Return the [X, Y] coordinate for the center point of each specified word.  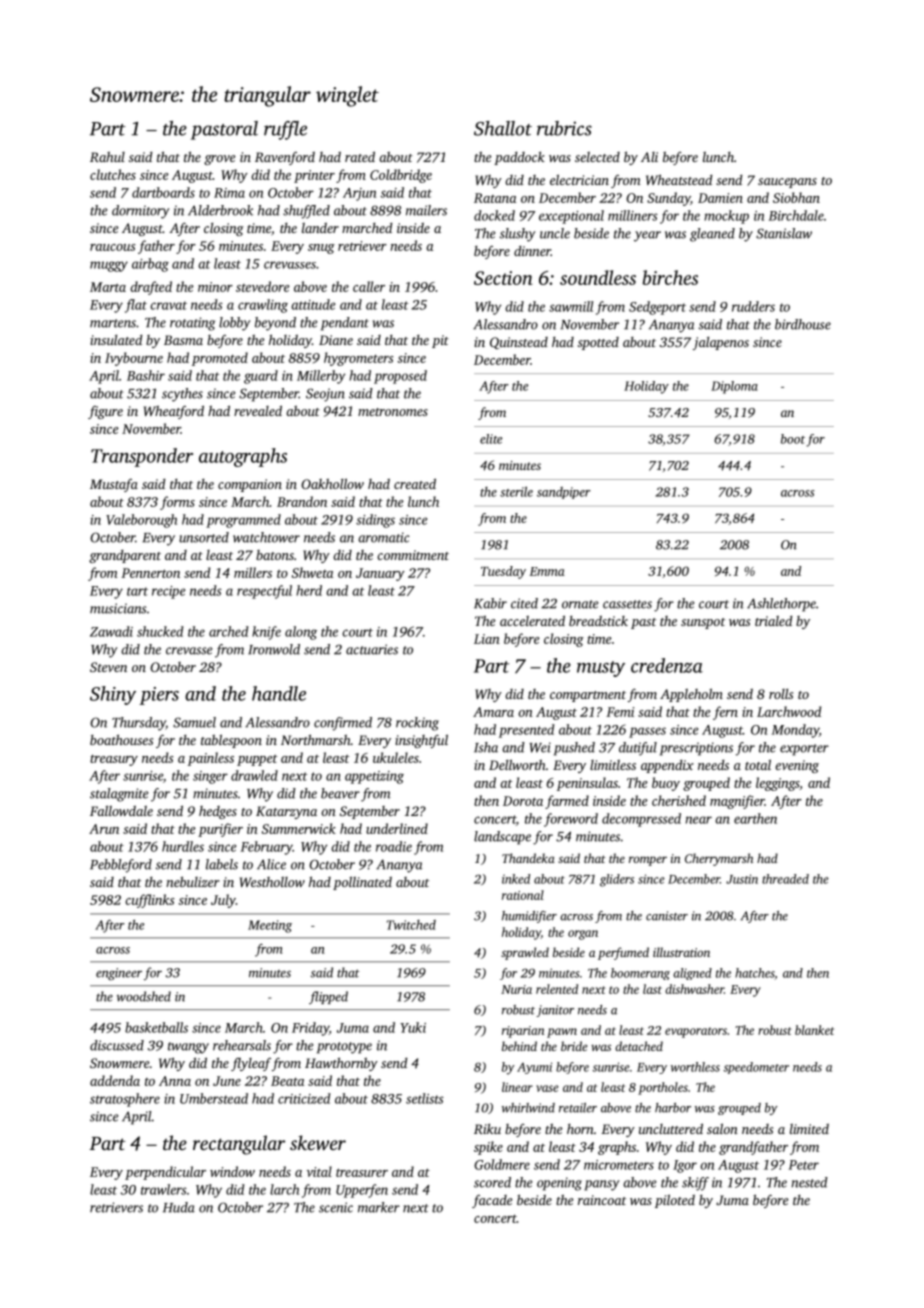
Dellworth [517, 764]
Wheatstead [679, 179]
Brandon [302, 501]
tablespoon [231, 741]
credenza [667, 665]
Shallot [503, 128]
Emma [547, 571]
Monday [795, 731]
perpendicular [165, 1173]
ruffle [285, 130]
